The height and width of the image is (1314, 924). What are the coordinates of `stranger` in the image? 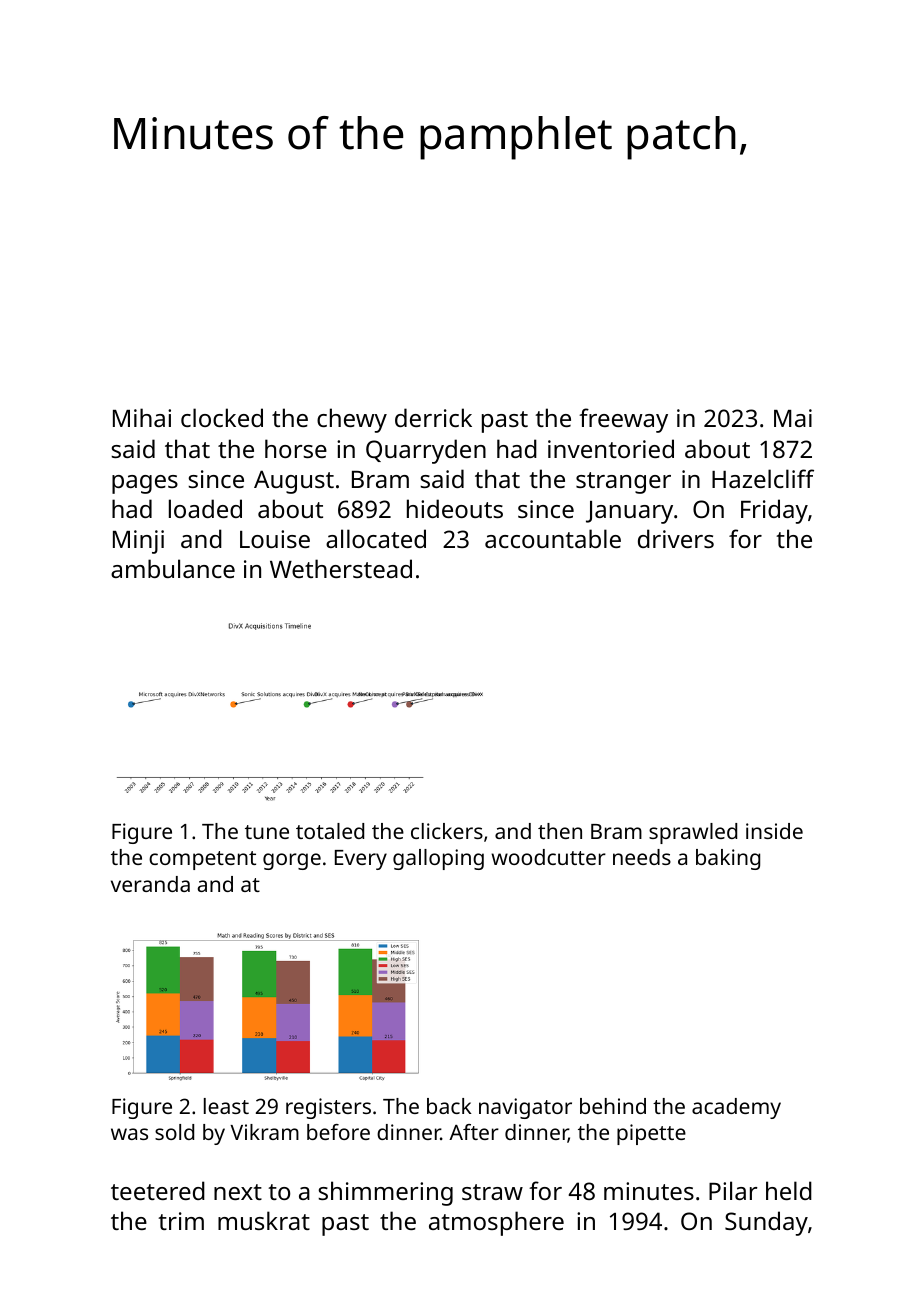 It's located at (623, 483).
